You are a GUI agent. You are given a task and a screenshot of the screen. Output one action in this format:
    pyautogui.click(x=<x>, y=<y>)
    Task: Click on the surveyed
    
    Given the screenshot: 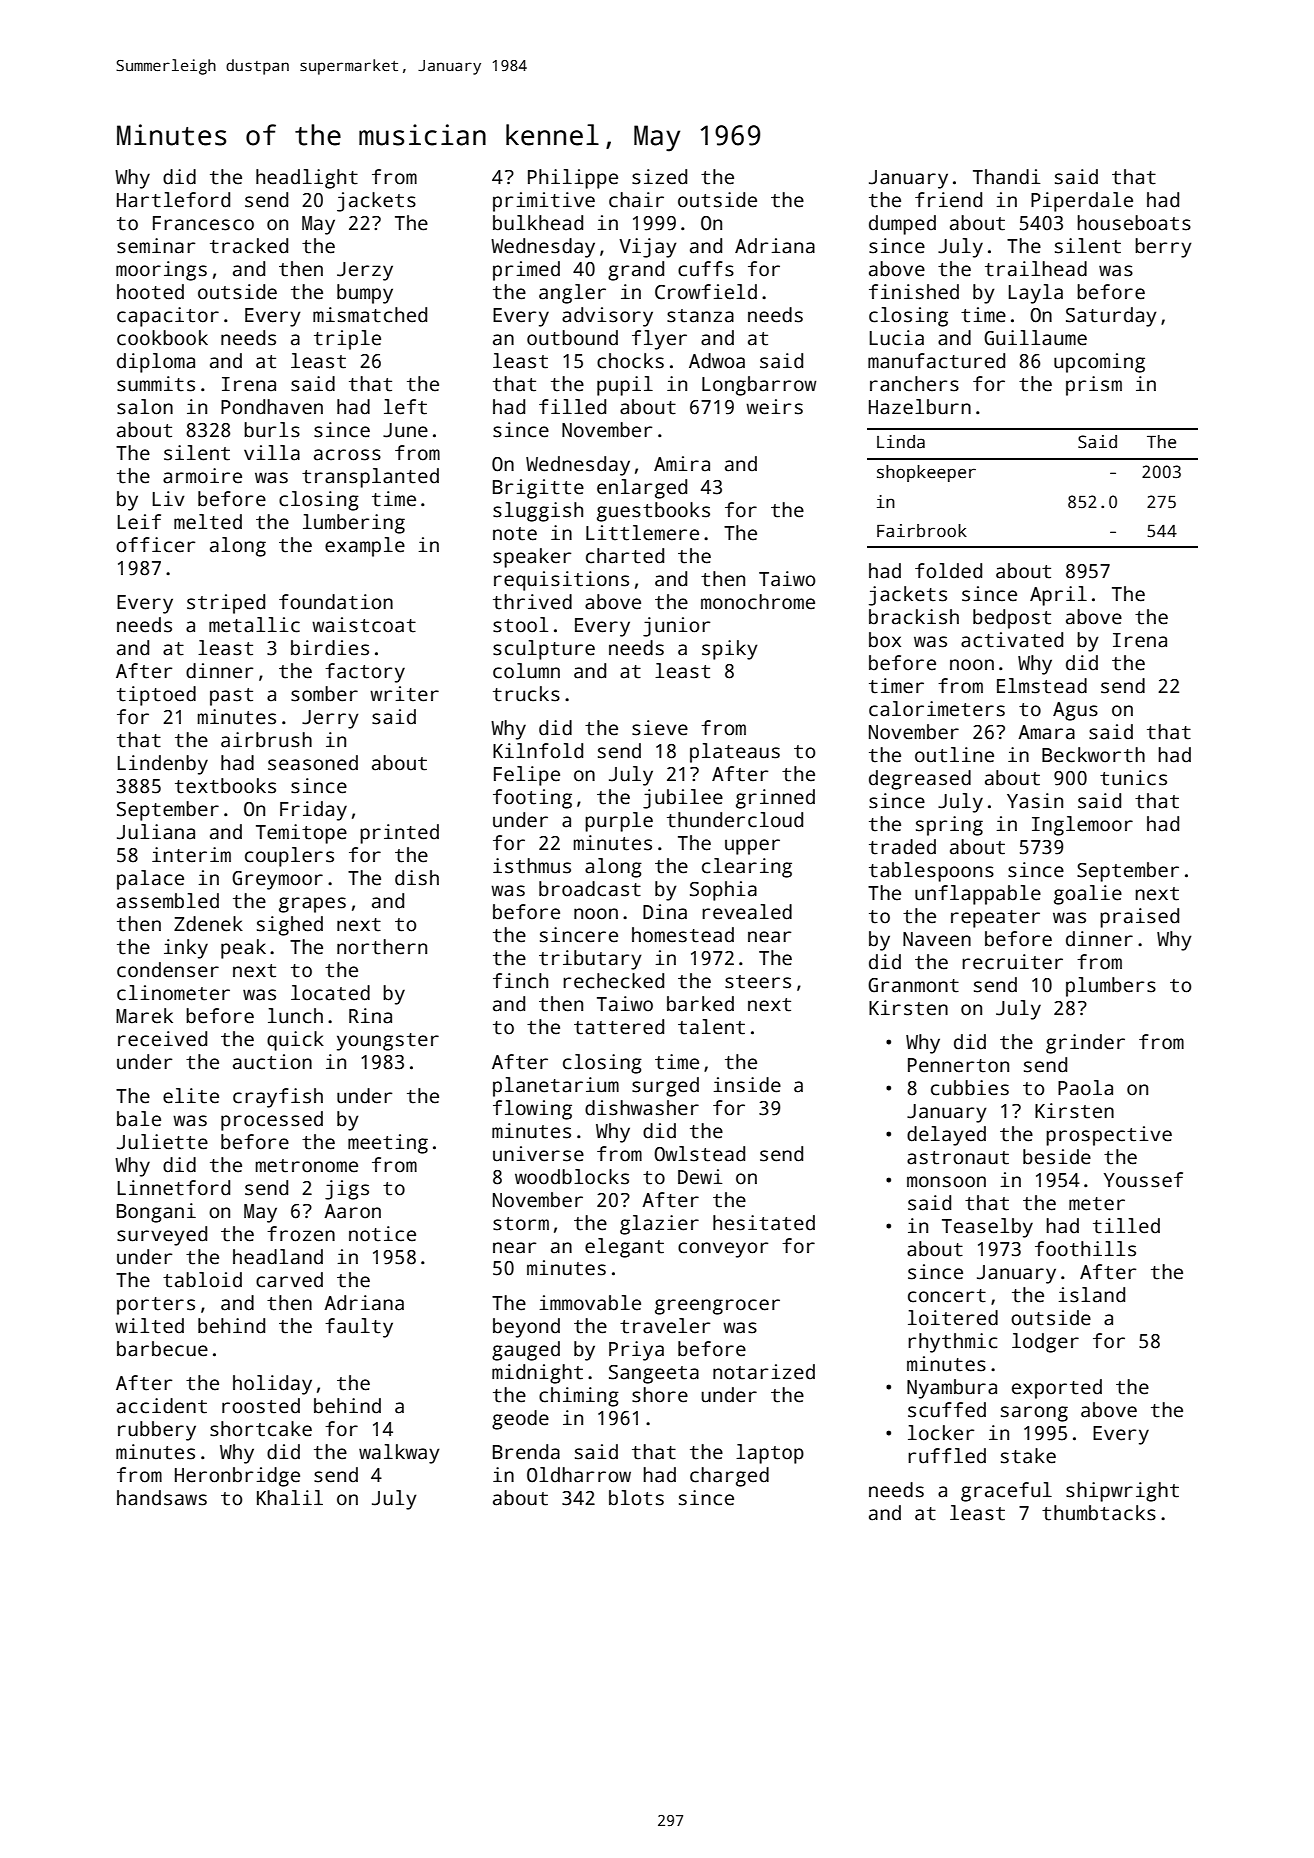 What is the action you would take?
    pyautogui.click(x=162, y=1236)
